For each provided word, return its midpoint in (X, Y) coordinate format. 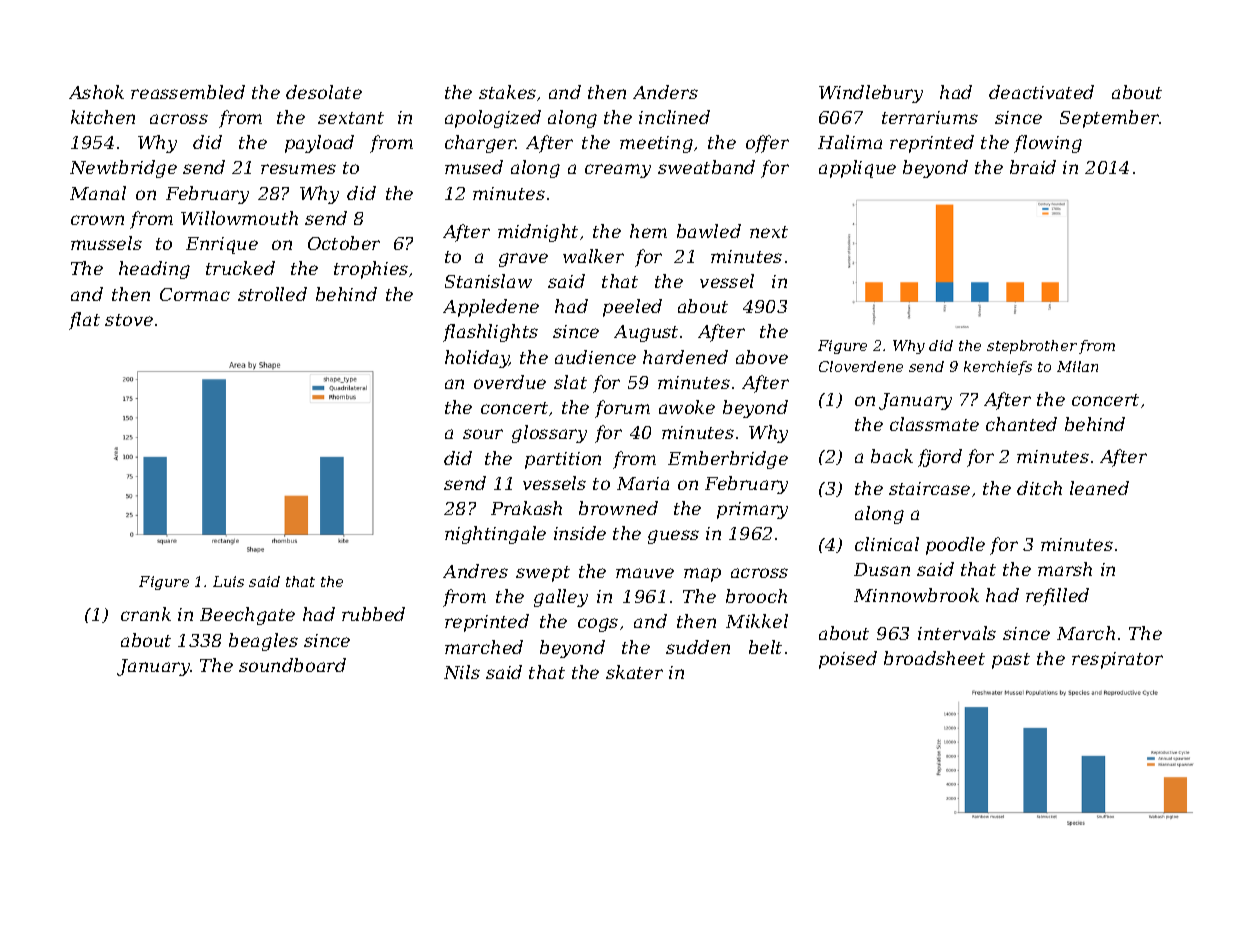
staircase (929, 488)
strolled (272, 294)
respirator (1117, 660)
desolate (324, 92)
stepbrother (1032, 347)
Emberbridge (728, 460)
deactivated (1041, 92)
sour (483, 434)
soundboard (292, 665)
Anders (665, 92)
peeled (632, 308)
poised (848, 660)
